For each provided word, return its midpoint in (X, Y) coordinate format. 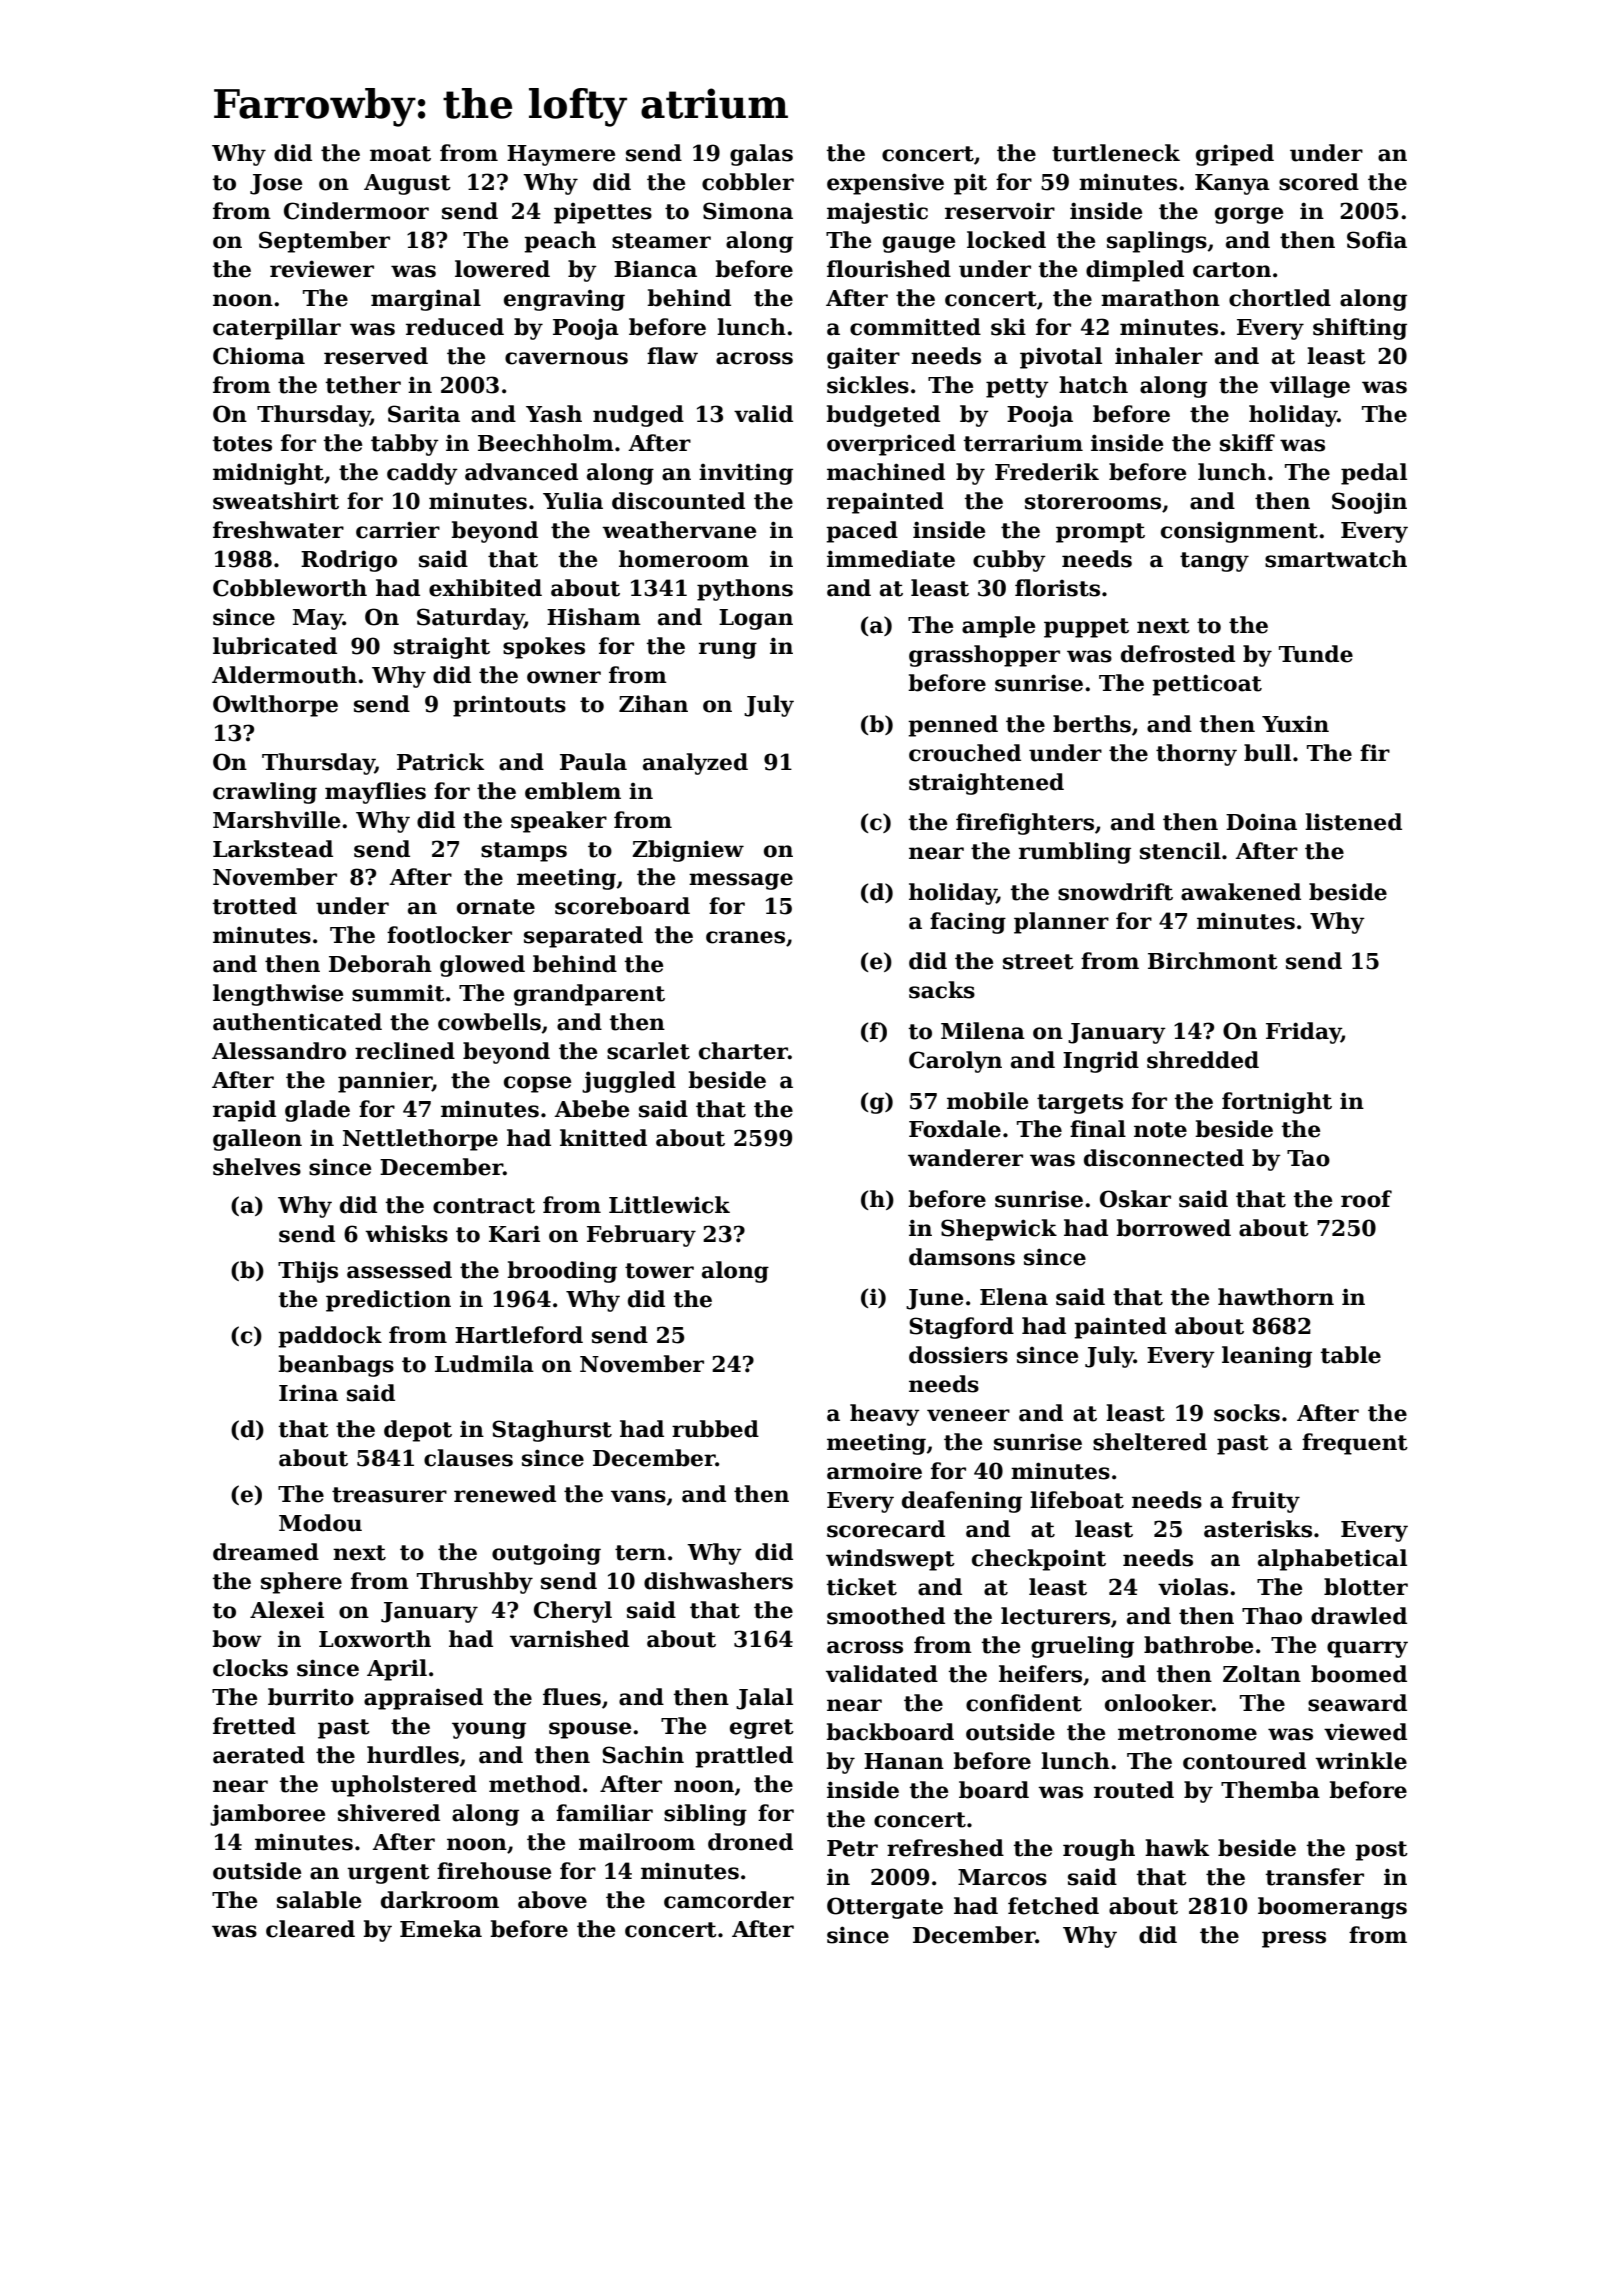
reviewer (322, 269)
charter (743, 1051)
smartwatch (1336, 559)
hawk (1177, 1848)
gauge (919, 244)
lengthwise (278, 995)
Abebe (591, 1109)
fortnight (1277, 1103)
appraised (423, 1699)
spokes (544, 648)
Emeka (441, 1929)
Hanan (904, 1761)
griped (1235, 155)
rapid (244, 1111)
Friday (1303, 1033)
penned (953, 726)
